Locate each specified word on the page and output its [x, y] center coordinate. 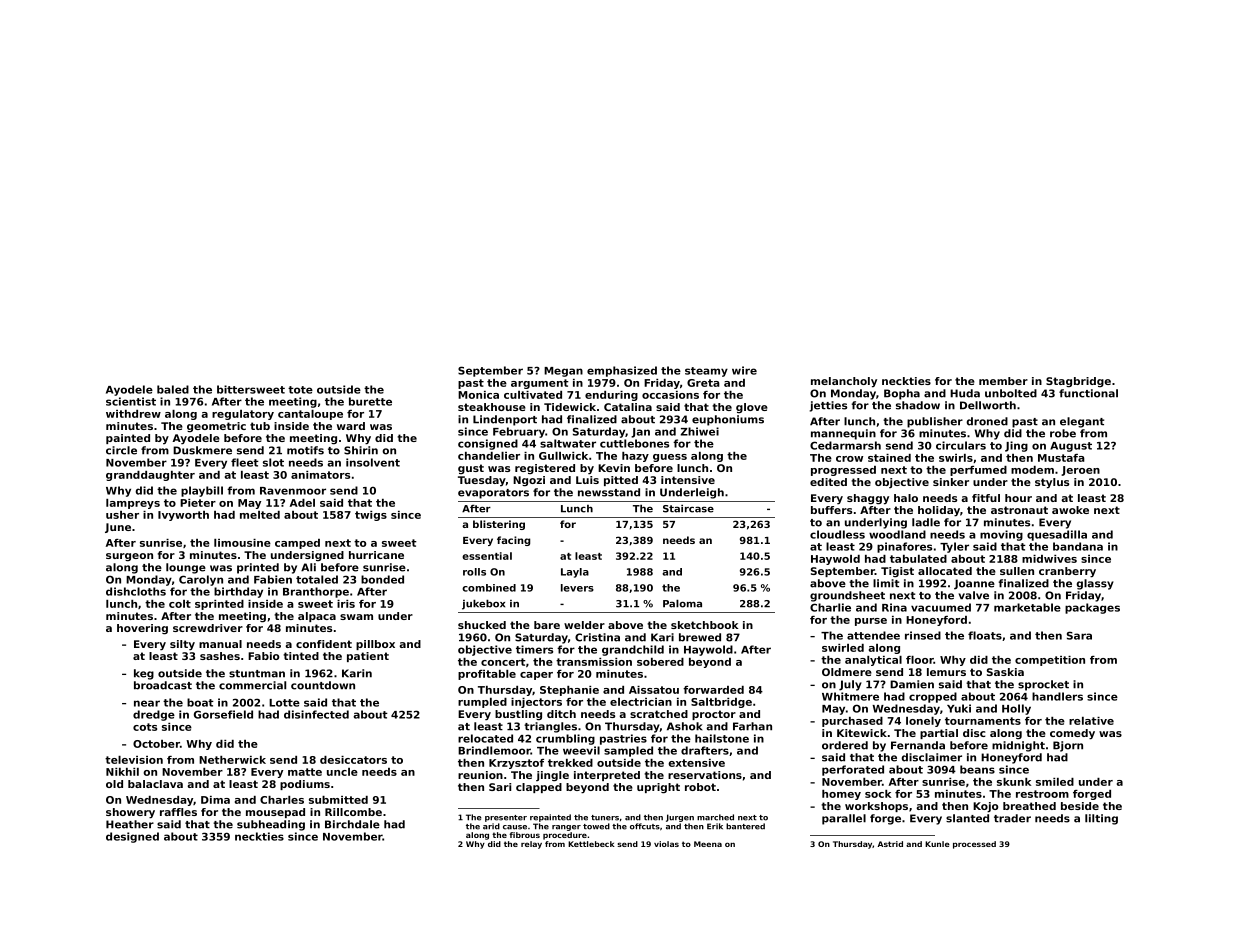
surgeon [129, 557]
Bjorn [1068, 746]
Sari [500, 787]
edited [828, 482]
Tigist [897, 572]
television [134, 760]
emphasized [622, 371]
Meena [708, 844]
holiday [939, 511]
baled [173, 389]
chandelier [489, 456]
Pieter [198, 503]
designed [132, 837]
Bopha [902, 394]
